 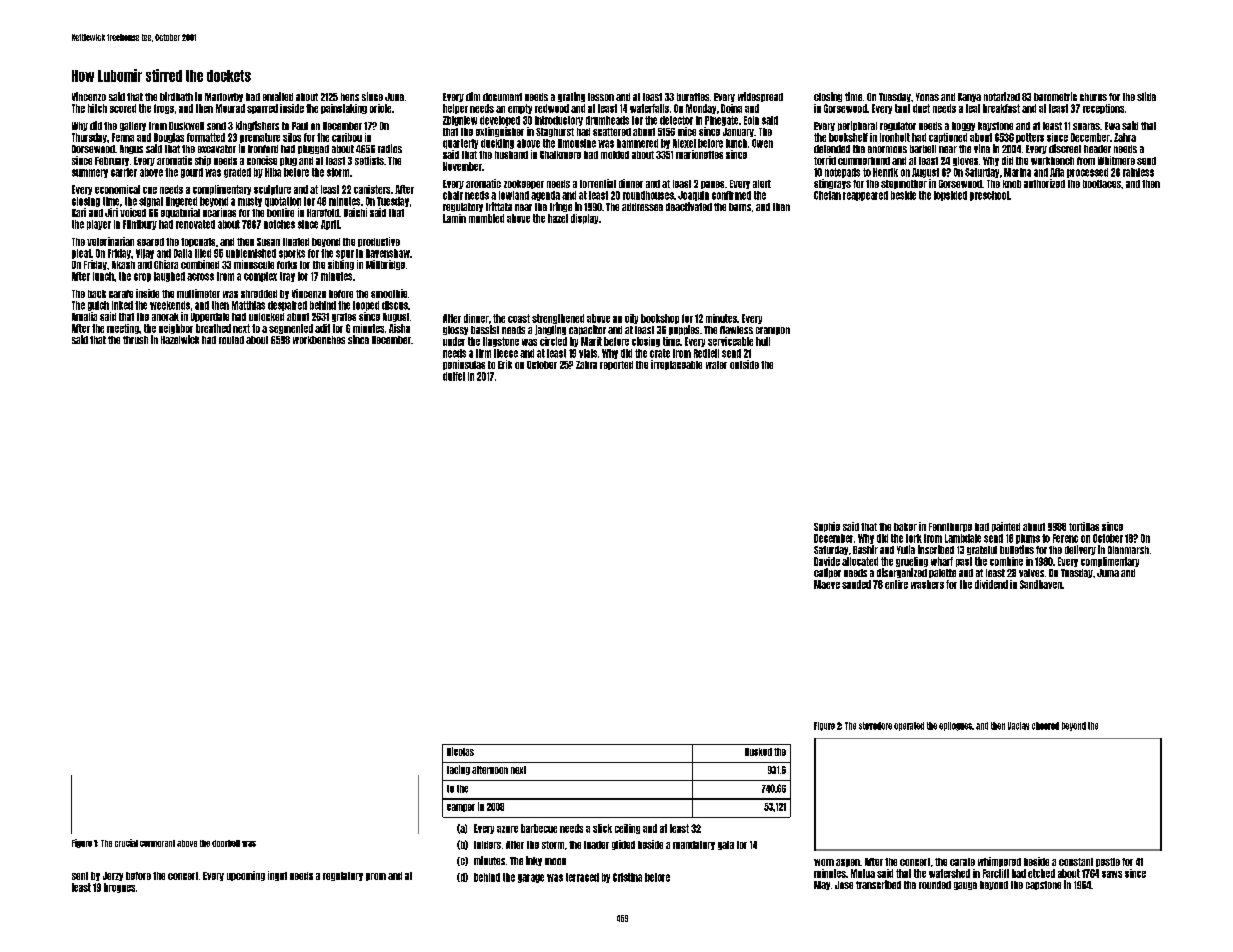 I want to click on Farcliff, so click(x=996, y=873).
